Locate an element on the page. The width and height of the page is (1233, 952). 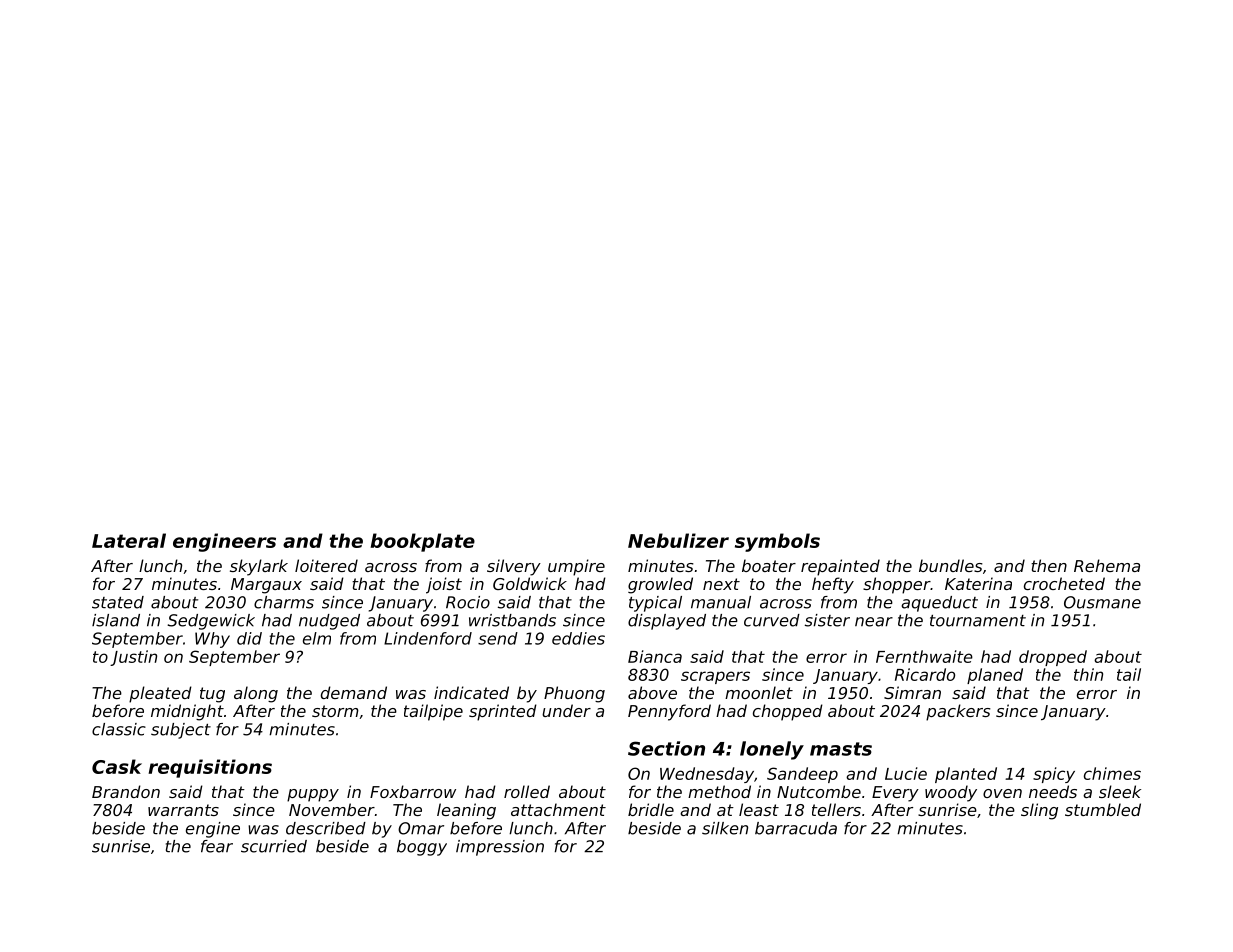
scurried is located at coordinates (274, 846).
